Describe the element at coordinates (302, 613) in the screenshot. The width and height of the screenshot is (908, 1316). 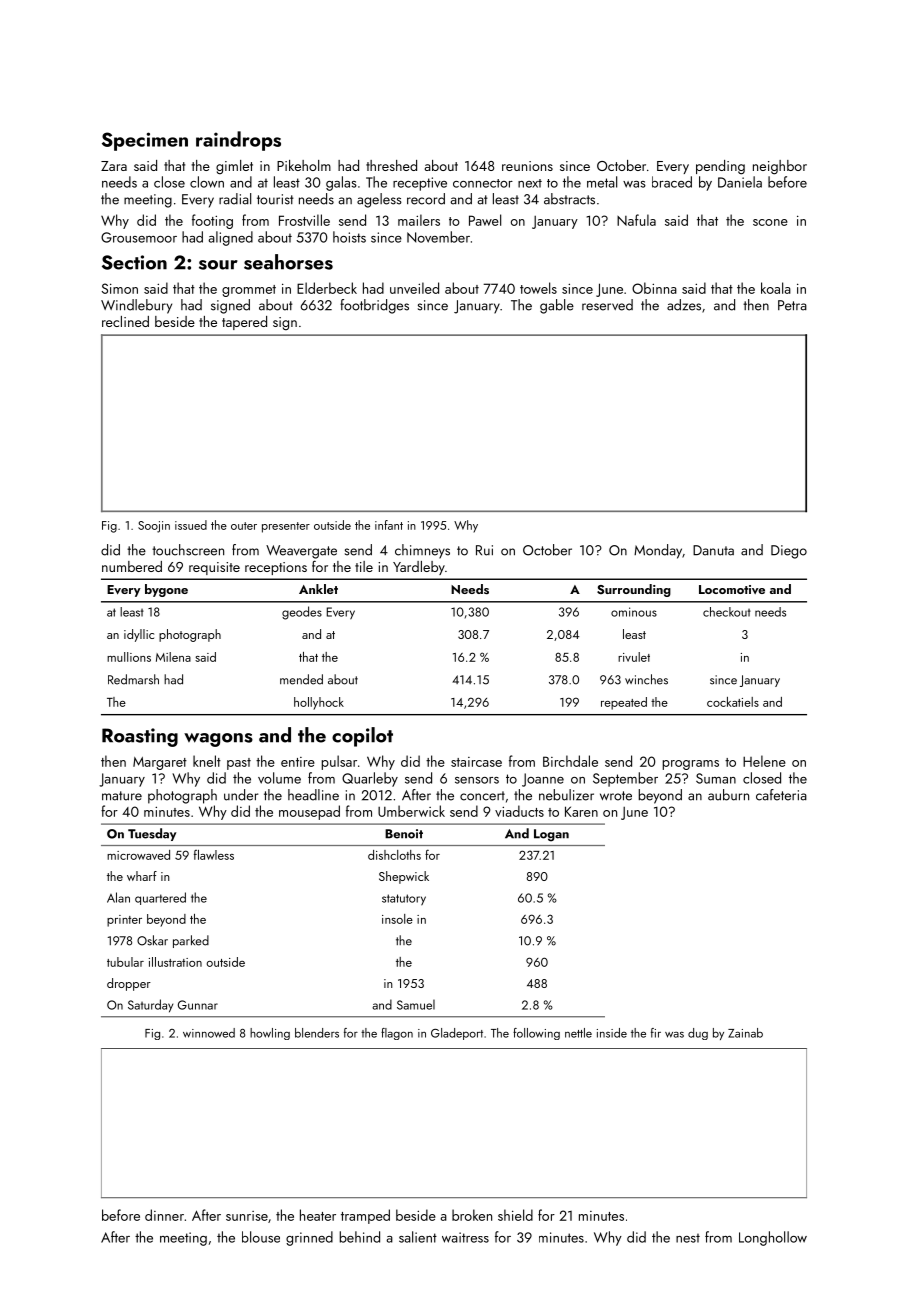
I see `geodes` at that location.
